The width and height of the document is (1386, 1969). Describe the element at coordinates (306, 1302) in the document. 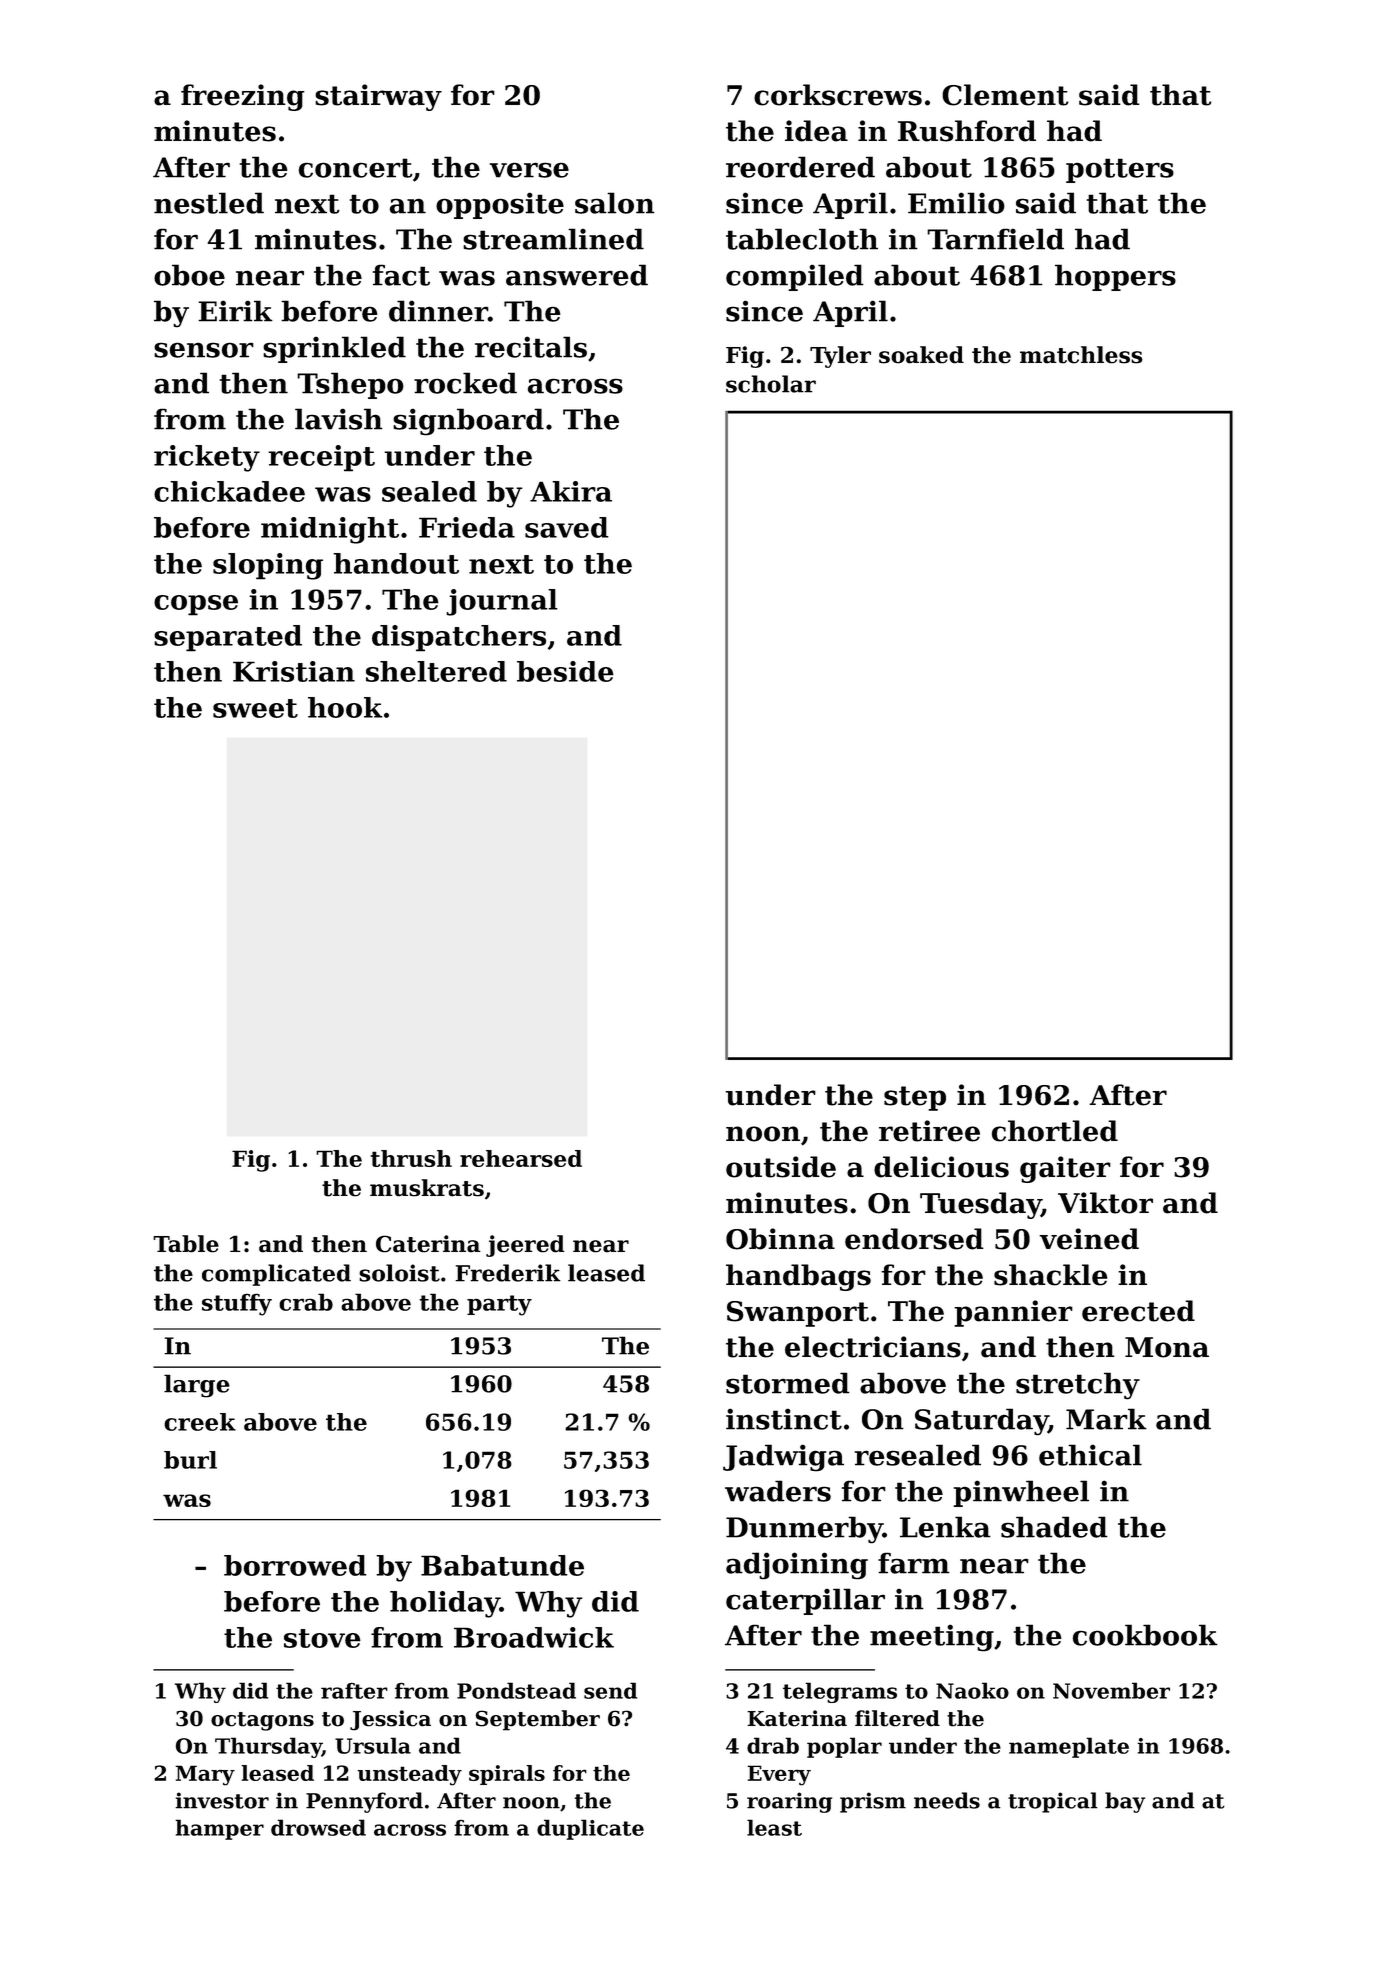

I see `crab` at that location.
